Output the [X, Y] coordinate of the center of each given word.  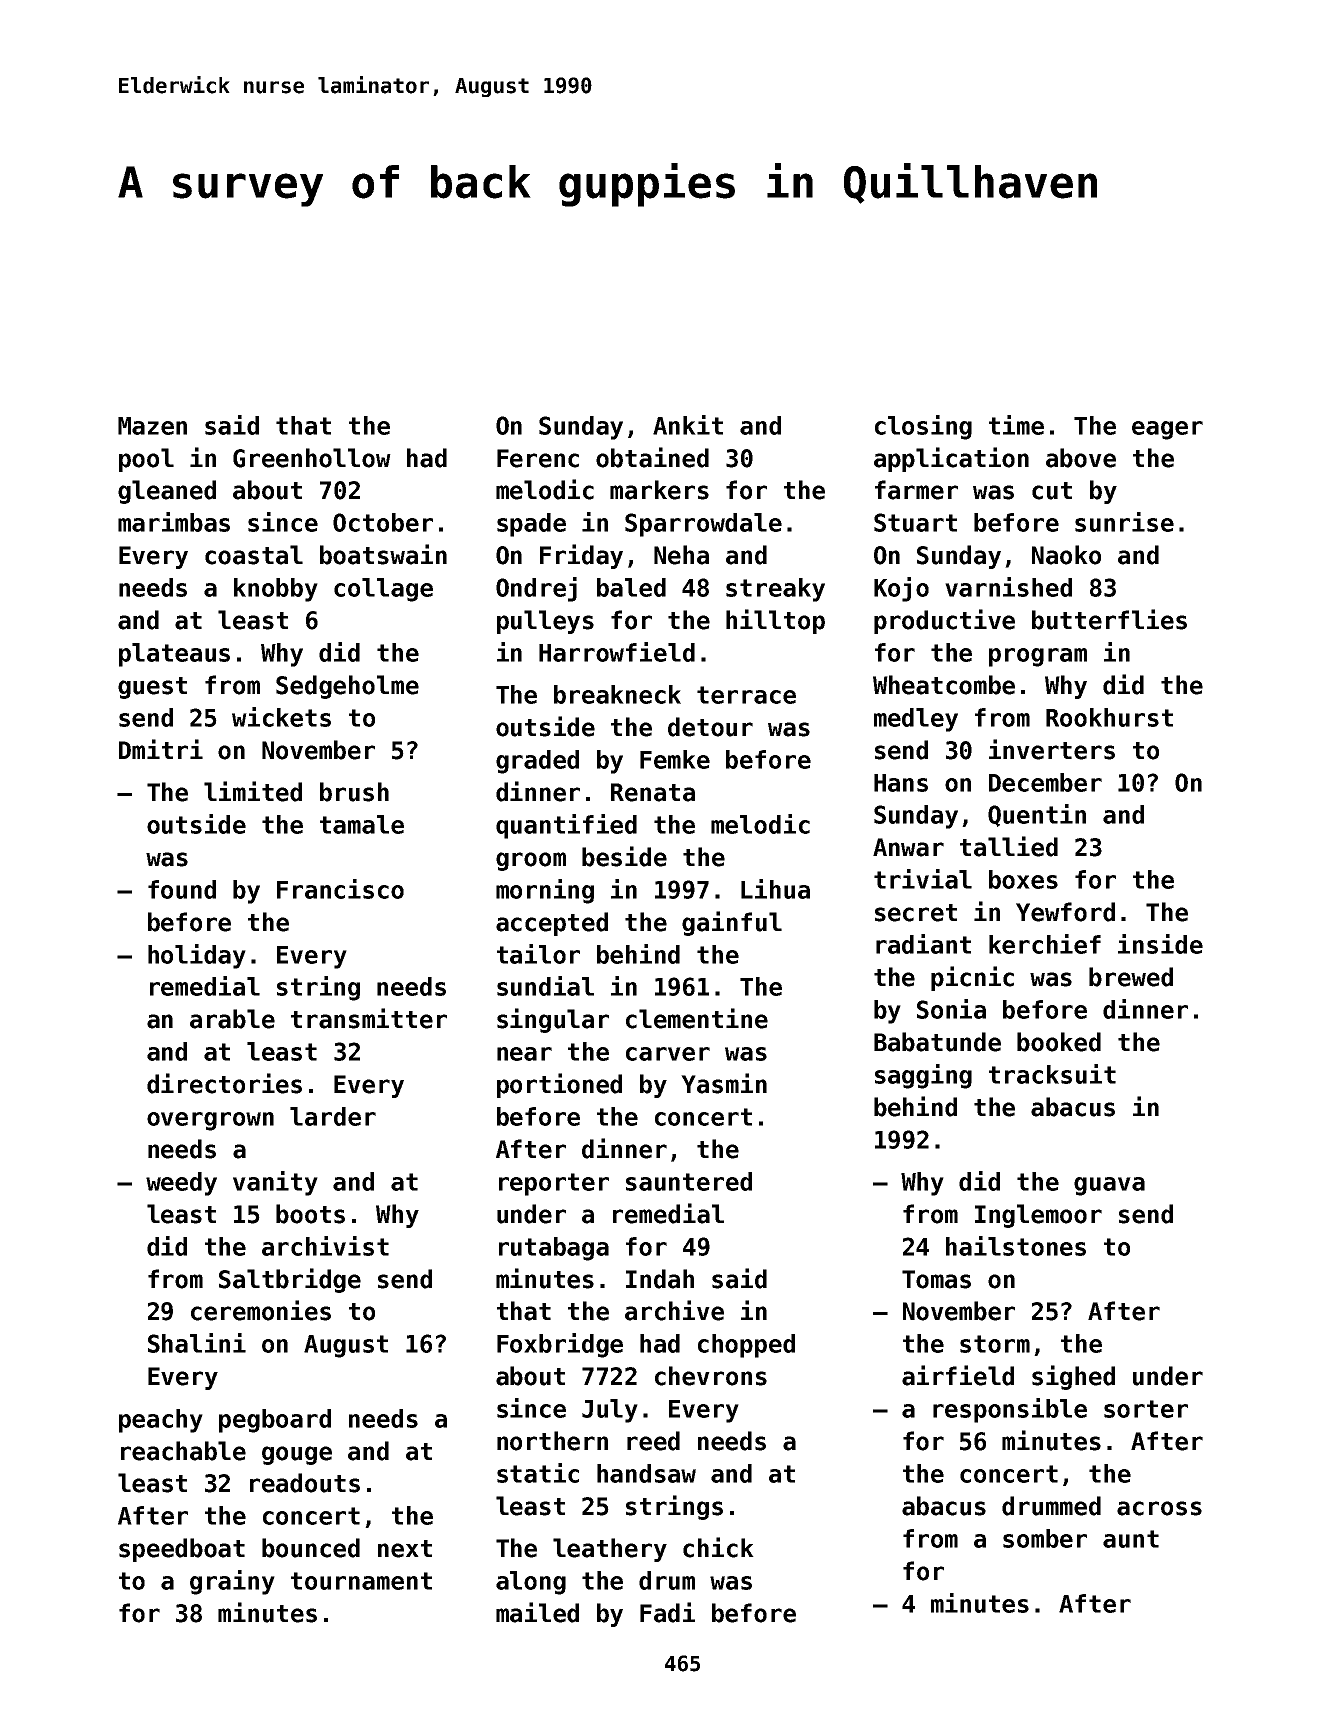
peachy [161, 1421]
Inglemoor [1038, 1216]
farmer [916, 490]
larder [333, 1116]
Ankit [688, 425]
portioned [559, 1085]
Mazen [152, 426]
